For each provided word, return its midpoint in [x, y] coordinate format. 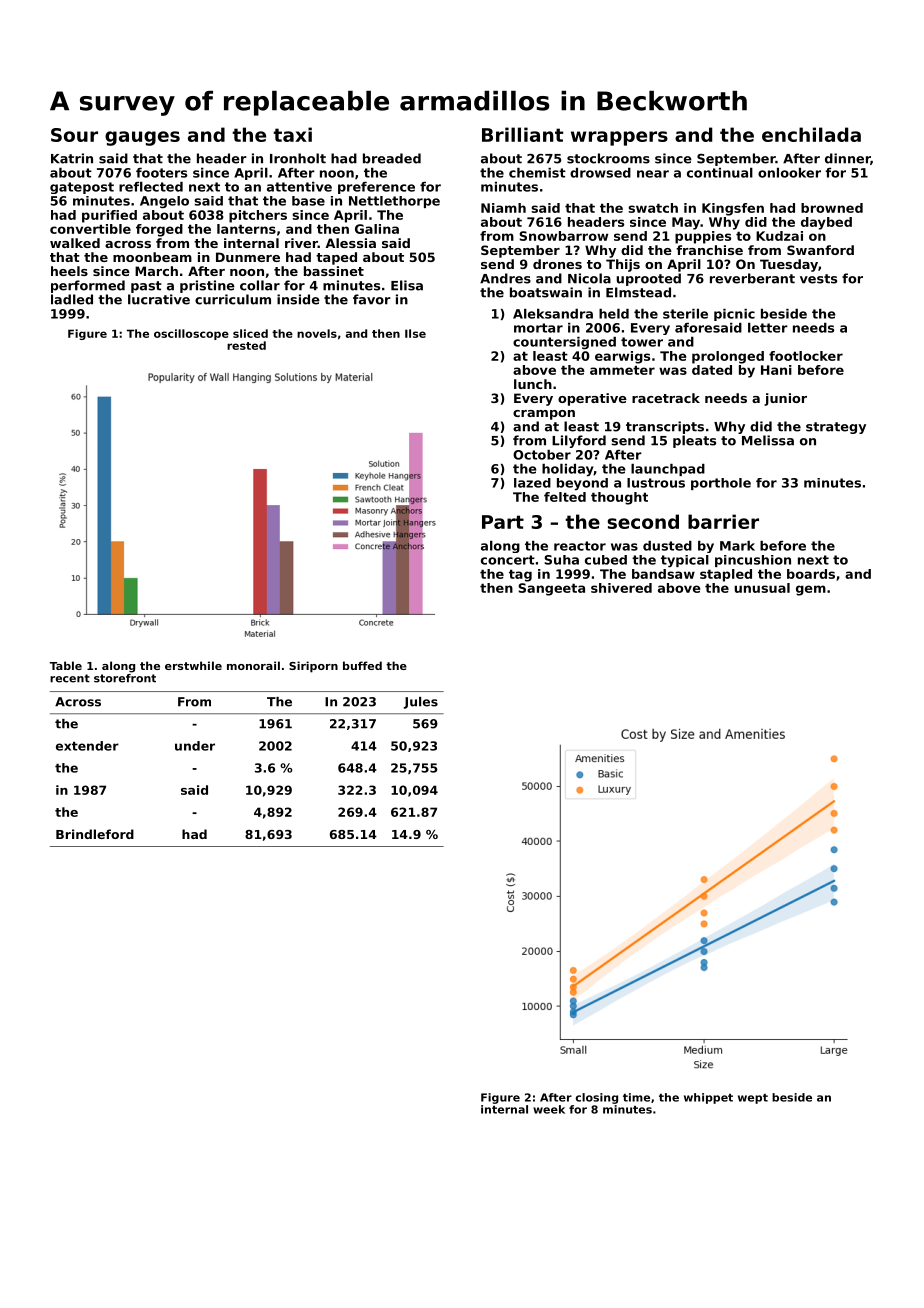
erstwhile [193, 665]
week [549, 1109]
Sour [74, 135]
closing [597, 1098]
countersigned [564, 343]
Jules [421, 703]
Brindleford [95, 834]
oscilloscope [191, 334]
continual [720, 173]
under [195, 746]
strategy [836, 428]
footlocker [806, 356]
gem [811, 590]
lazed [532, 483]
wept [753, 1099]
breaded [392, 158]
